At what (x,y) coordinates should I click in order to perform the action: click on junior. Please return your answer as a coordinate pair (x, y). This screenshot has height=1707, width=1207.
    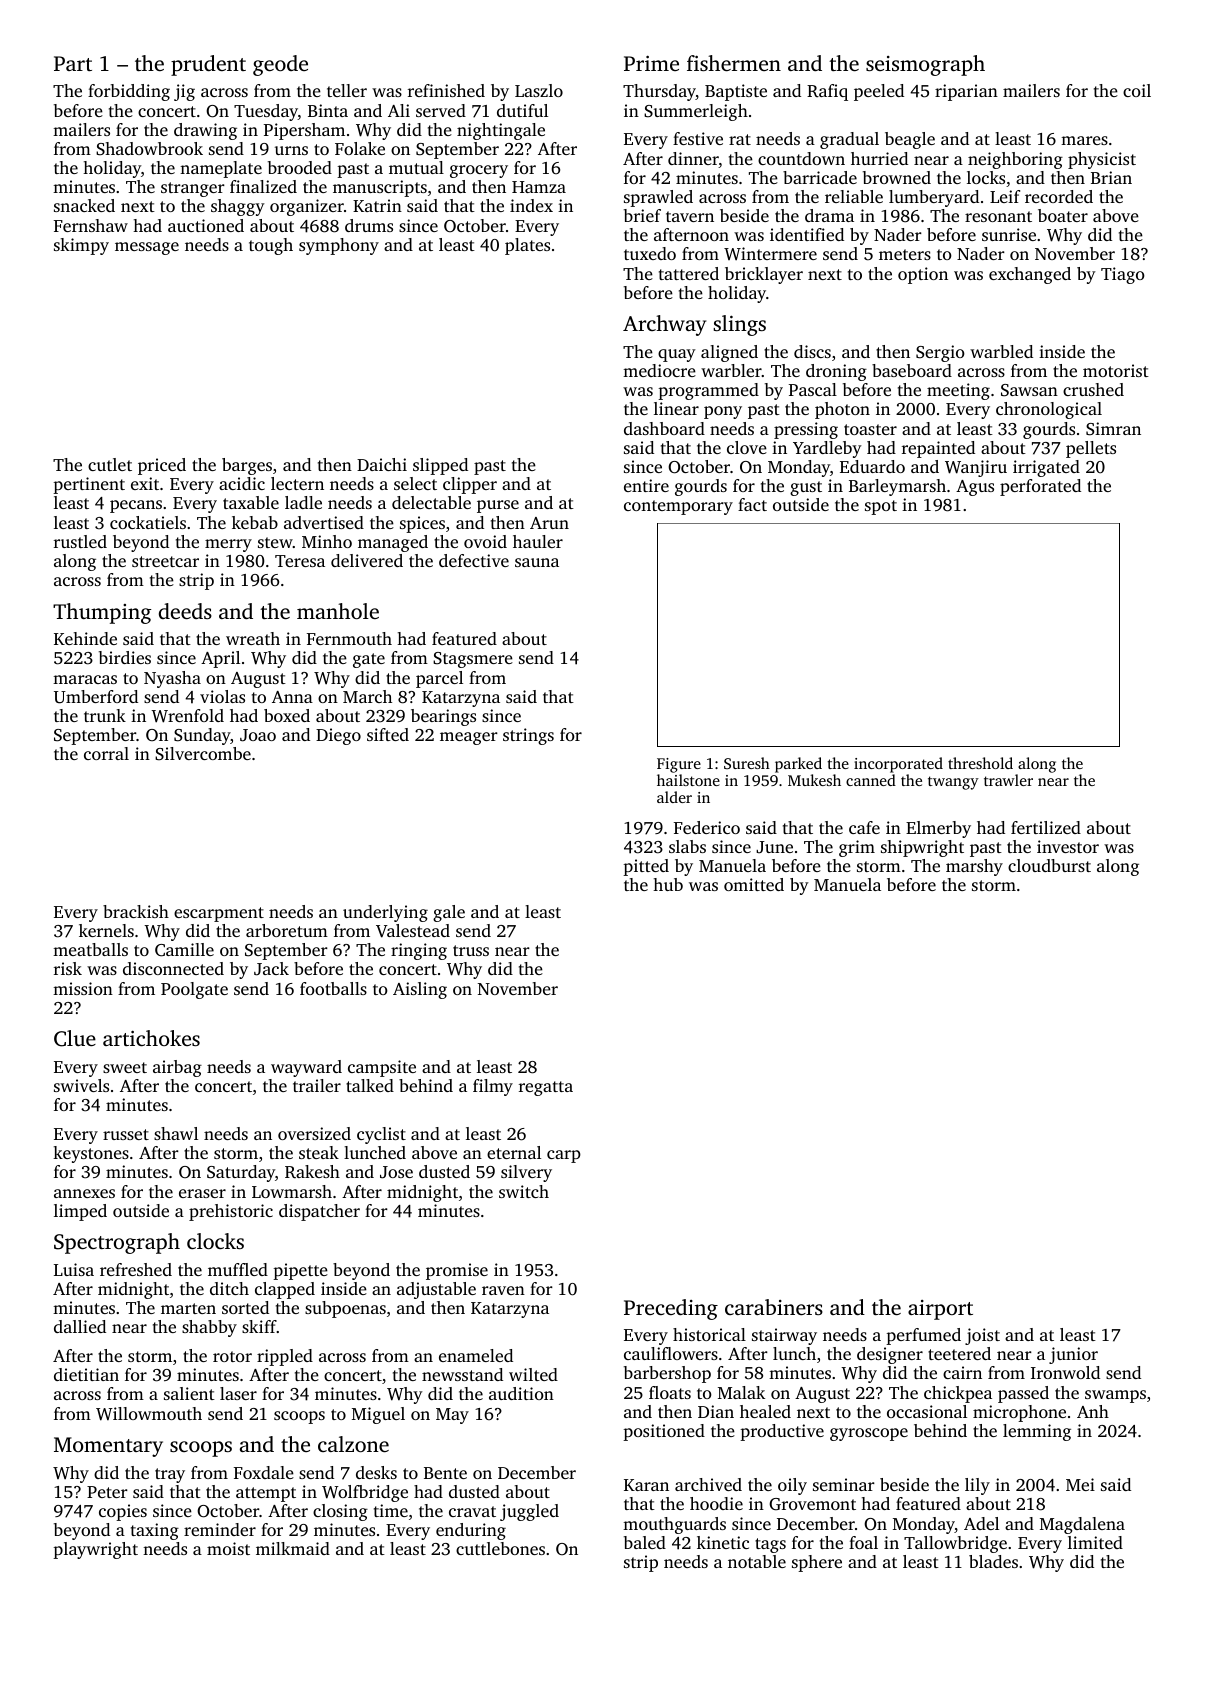
    Looking at the image, I should click on (1073, 1355).
